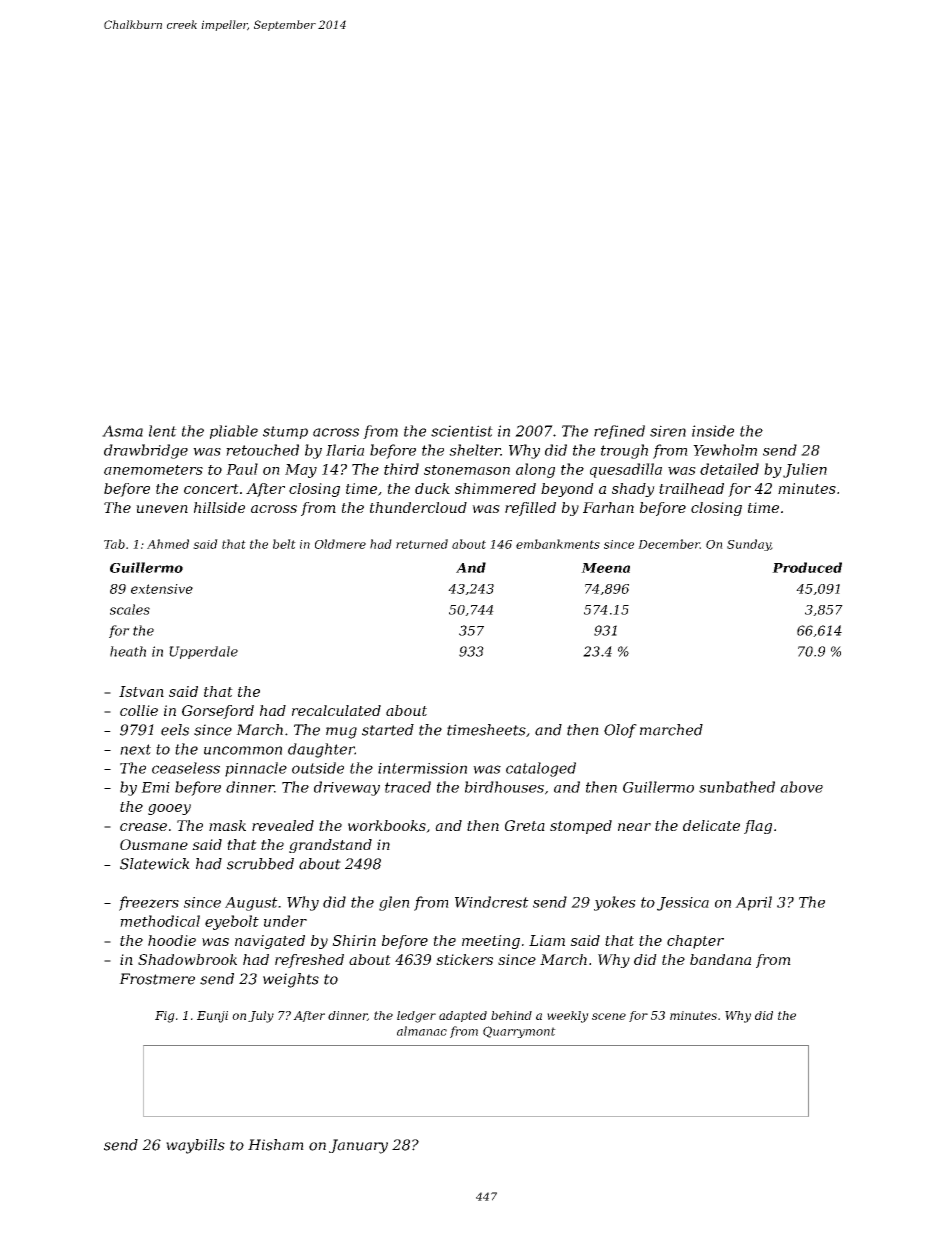  I want to click on flag, so click(758, 827).
